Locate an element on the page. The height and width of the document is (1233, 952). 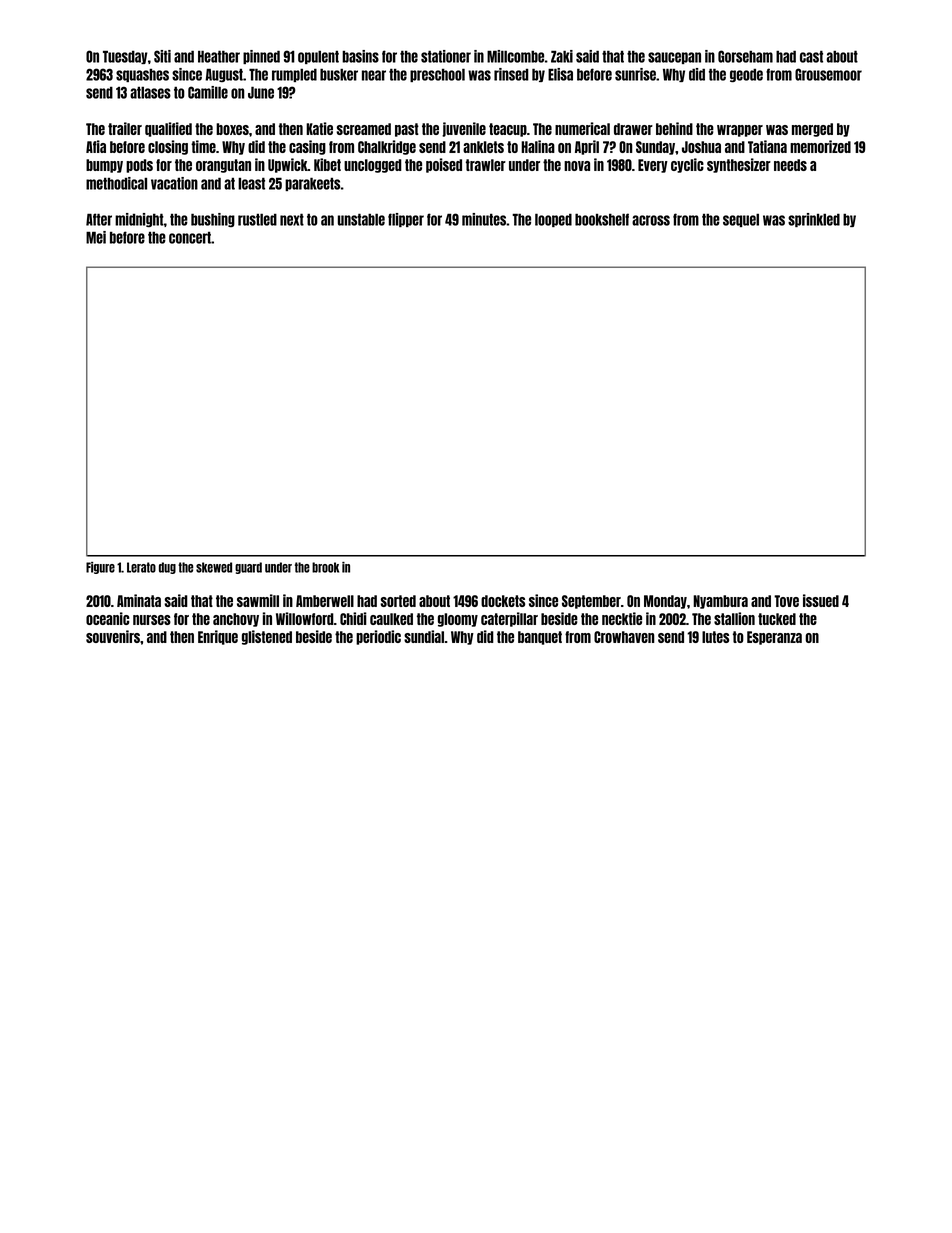
across is located at coordinates (651, 220).
